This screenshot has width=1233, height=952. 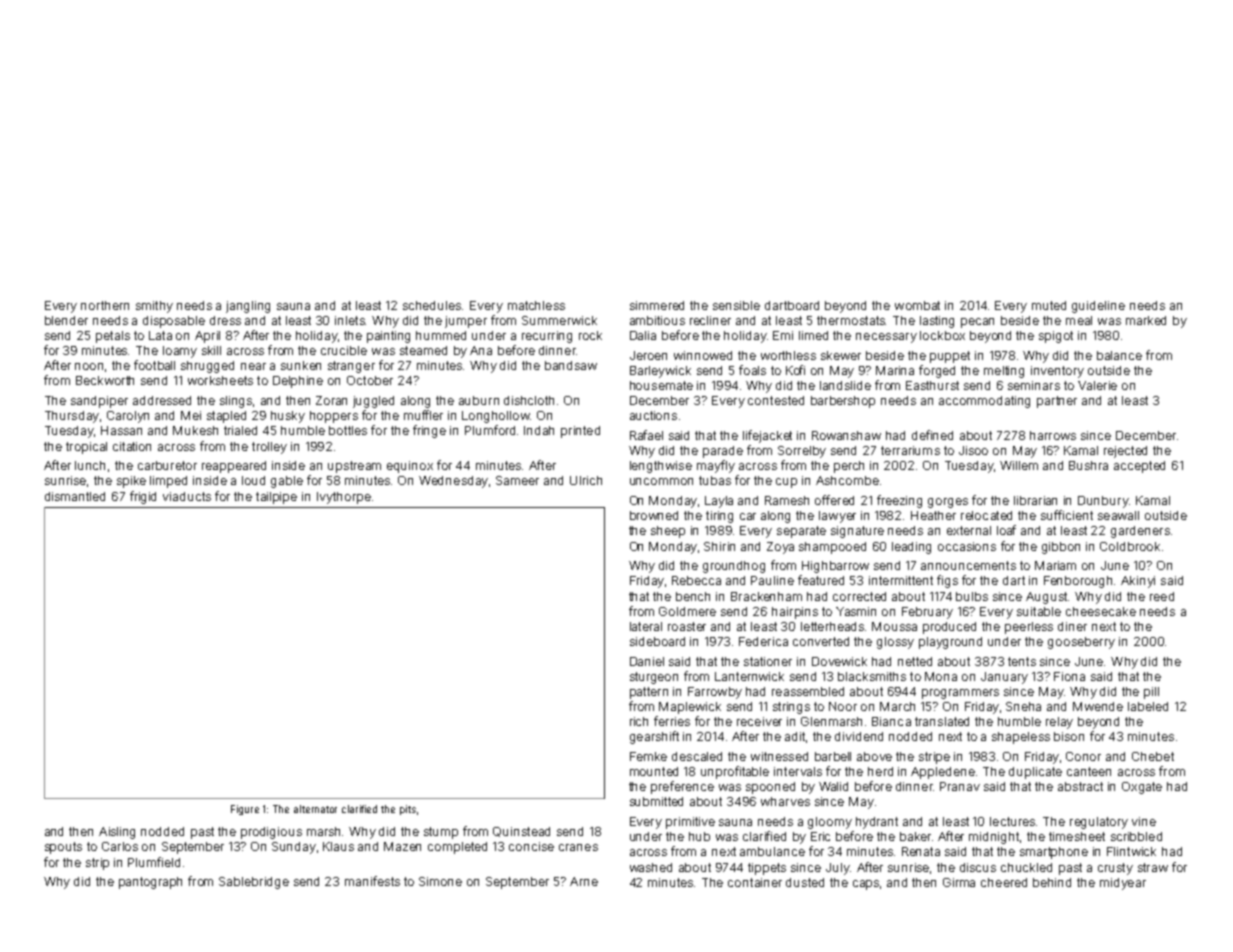 What do you see at coordinates (1151, 693) in the screenshot?
I see `pill` at bounding box center [1151, 693].
